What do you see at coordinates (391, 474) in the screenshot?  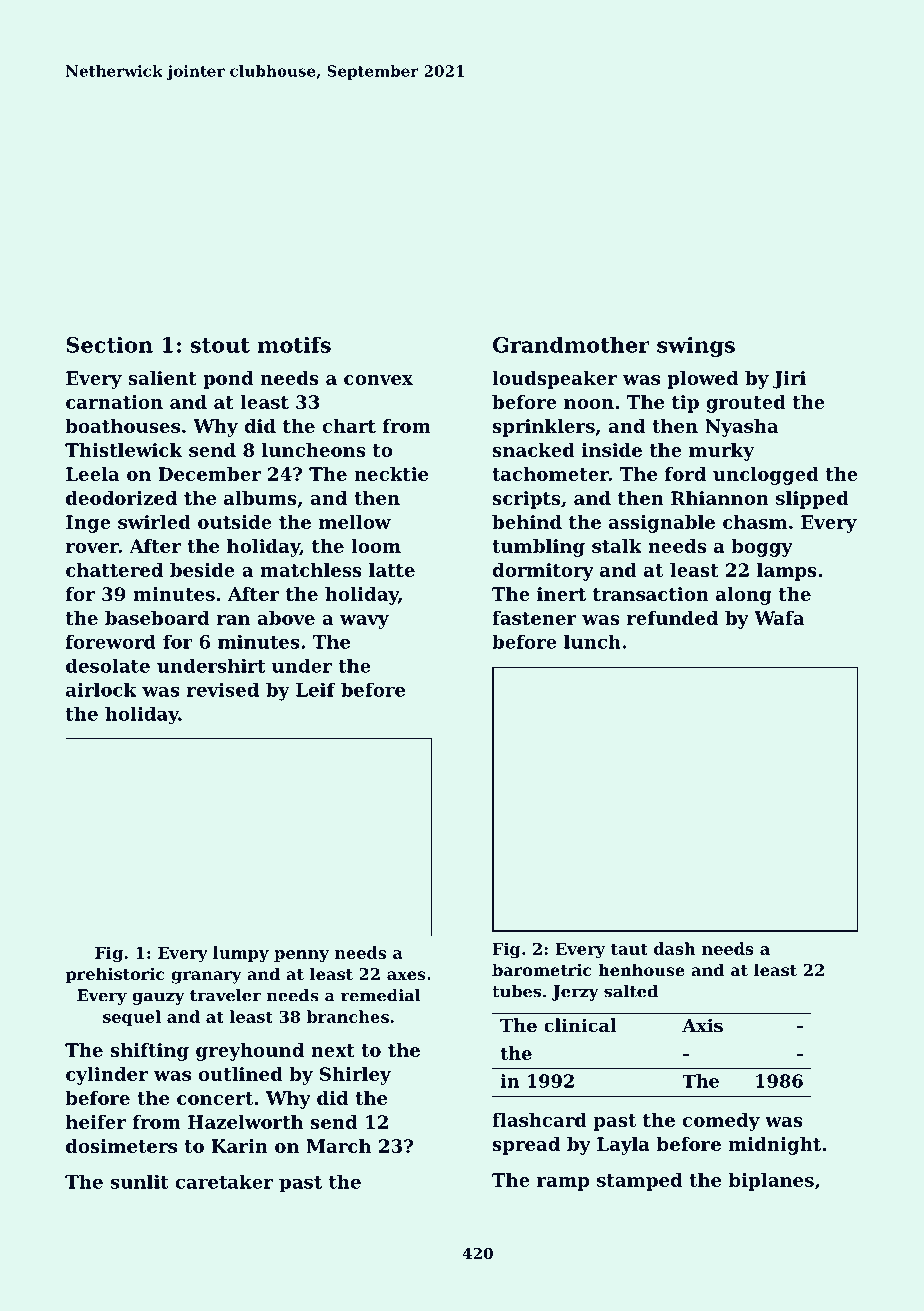 I see `necktie` at bounding box center [391, 474].
